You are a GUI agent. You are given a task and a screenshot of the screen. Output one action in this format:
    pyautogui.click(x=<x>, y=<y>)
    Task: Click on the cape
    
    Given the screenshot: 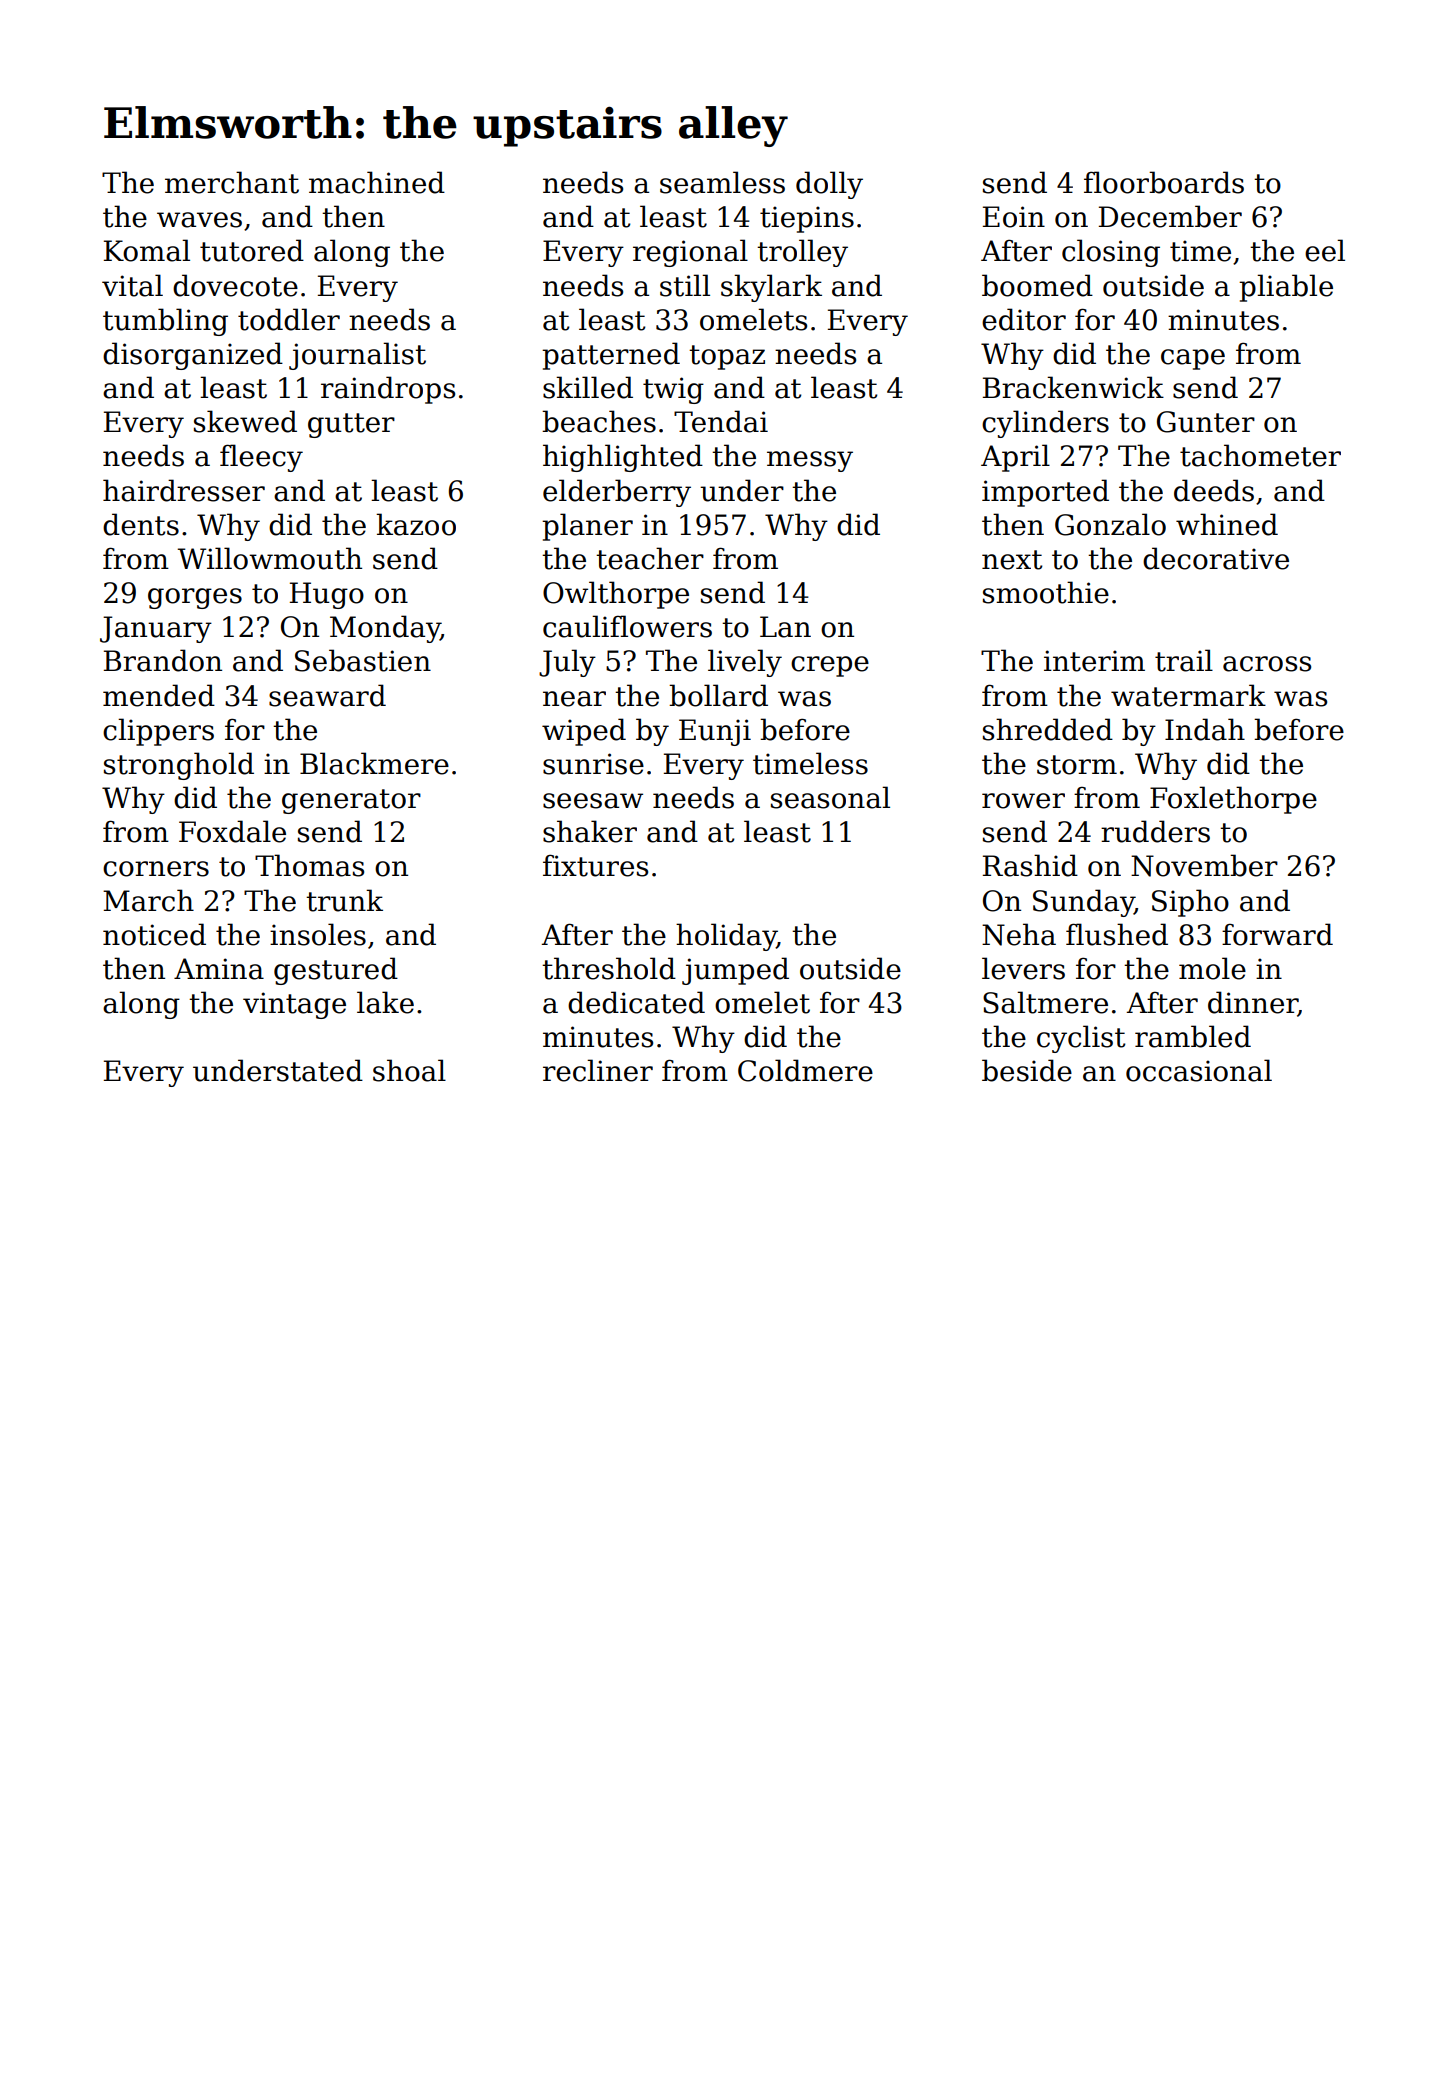 What is the action you would take?
    pyautogui.click(x=1193, y=359)
